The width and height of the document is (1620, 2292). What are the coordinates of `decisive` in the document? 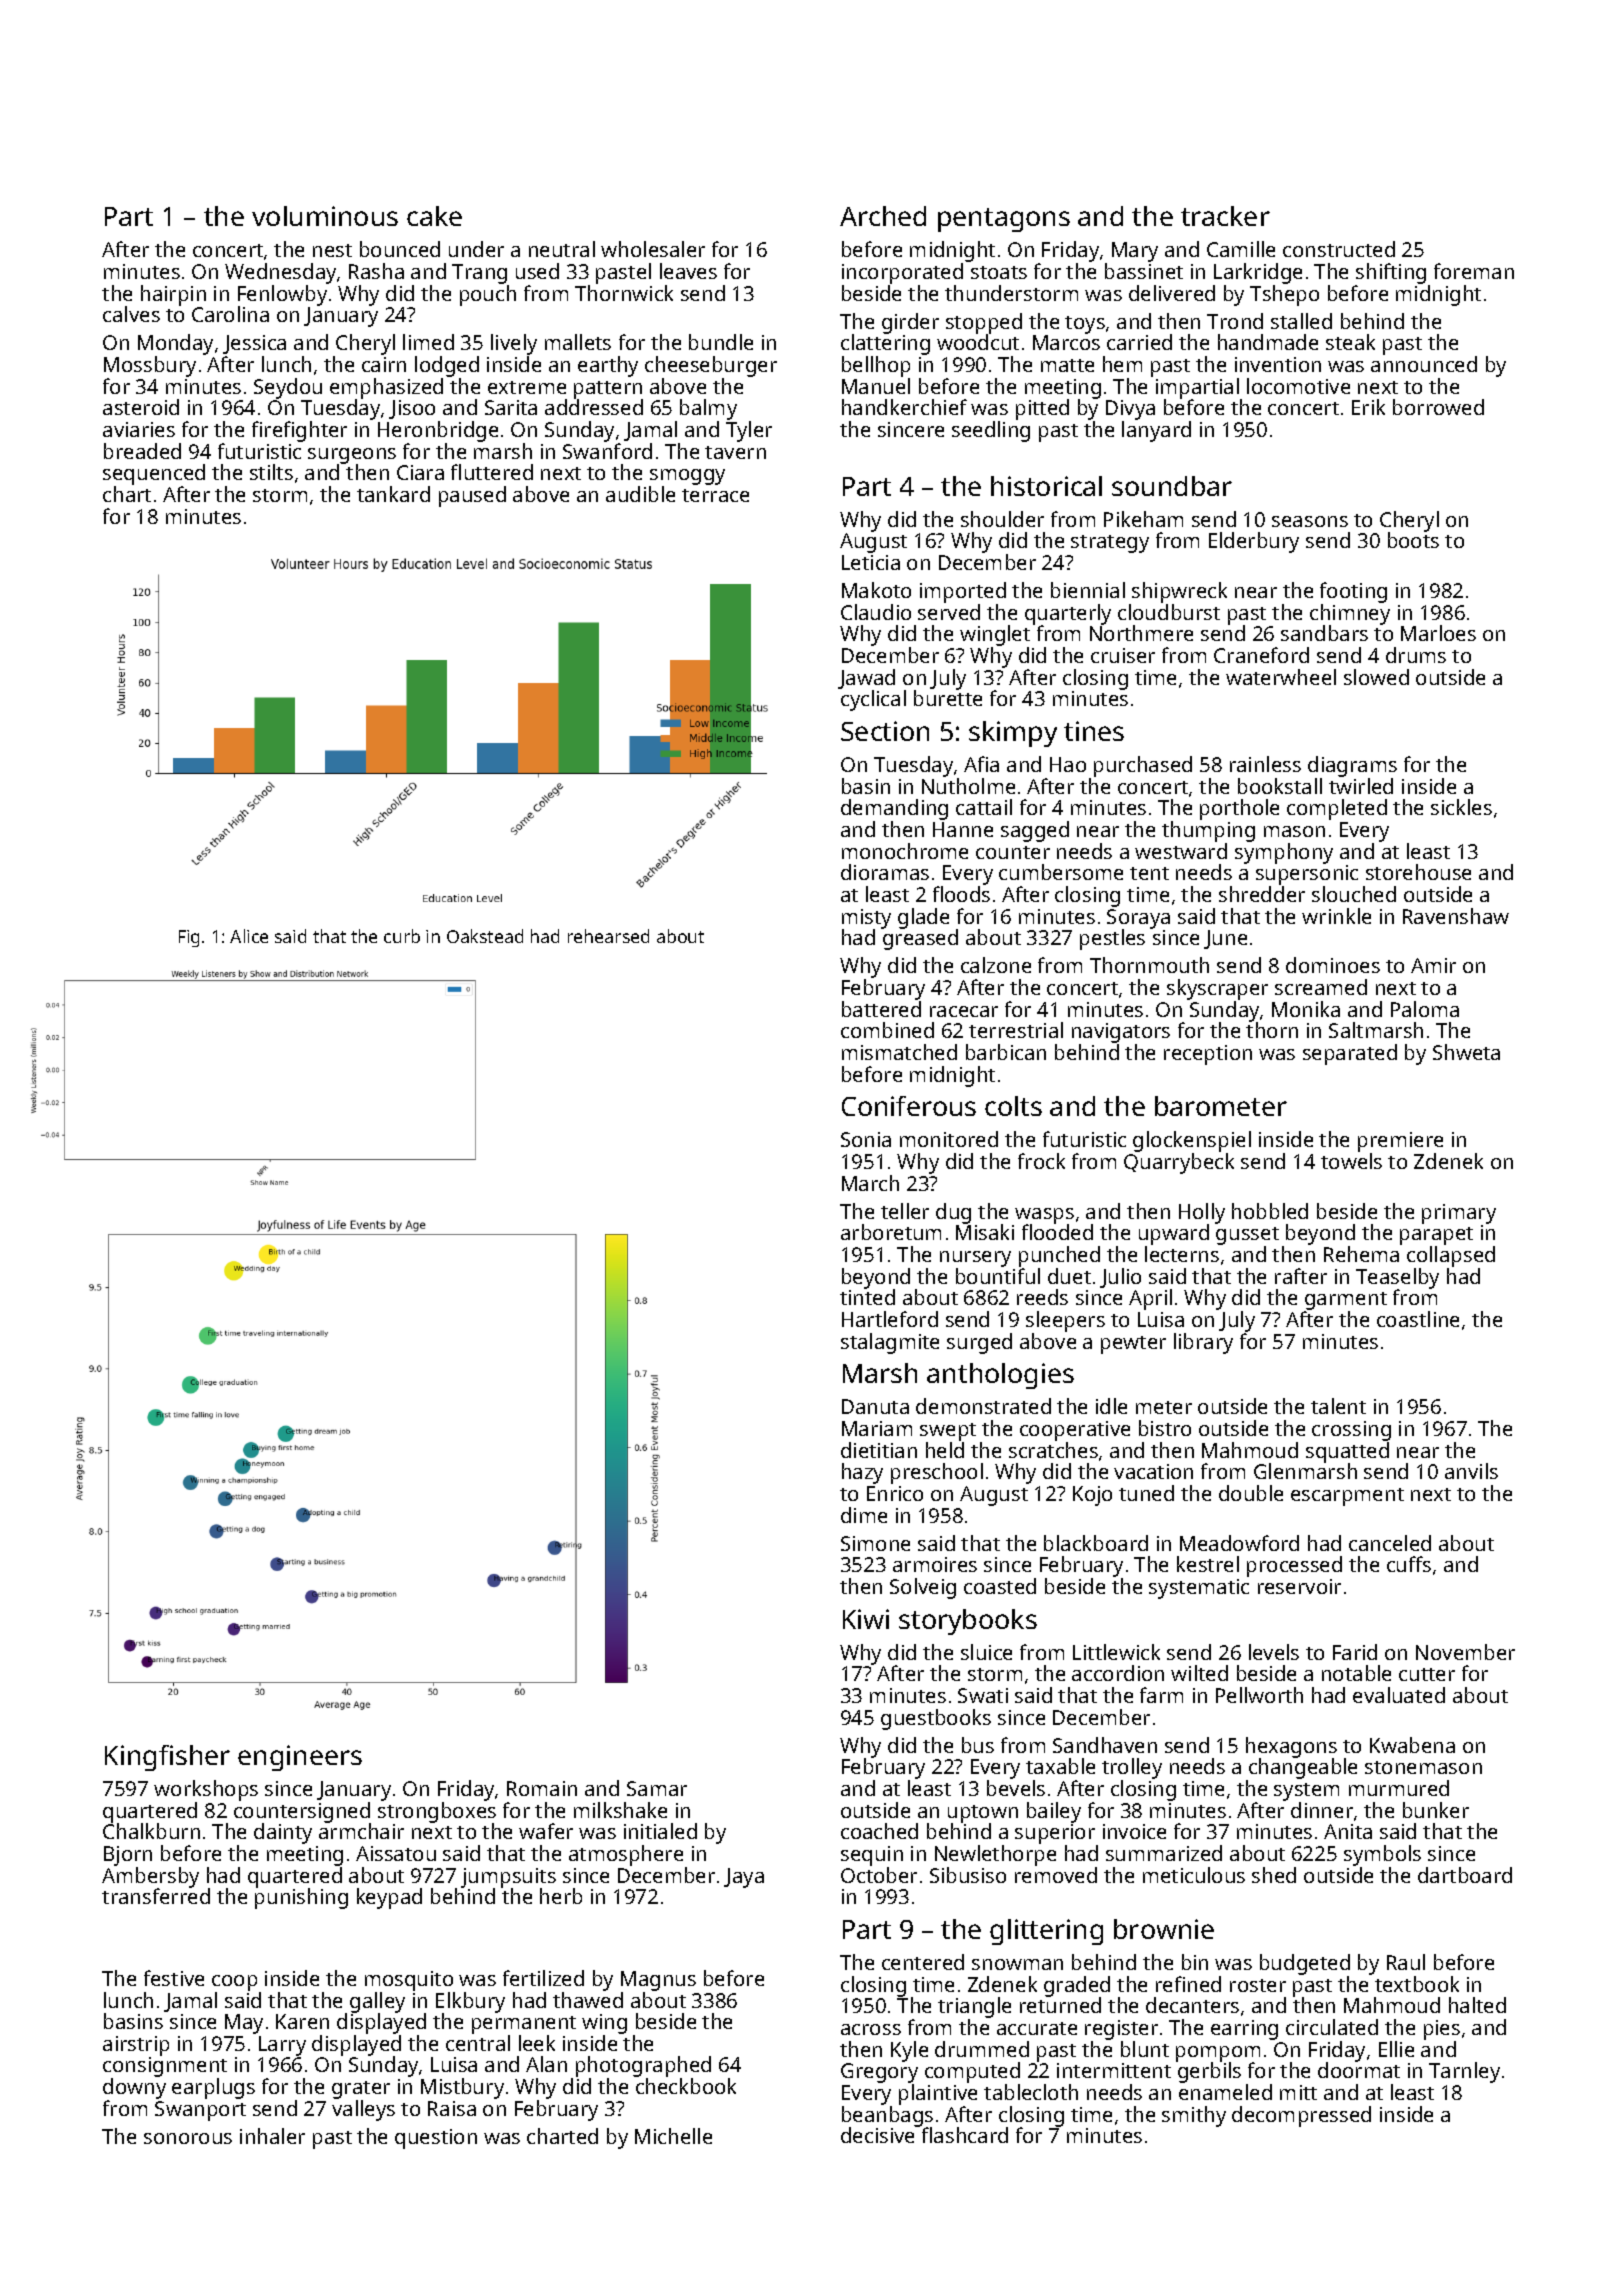 It's located at (877, 2135).
